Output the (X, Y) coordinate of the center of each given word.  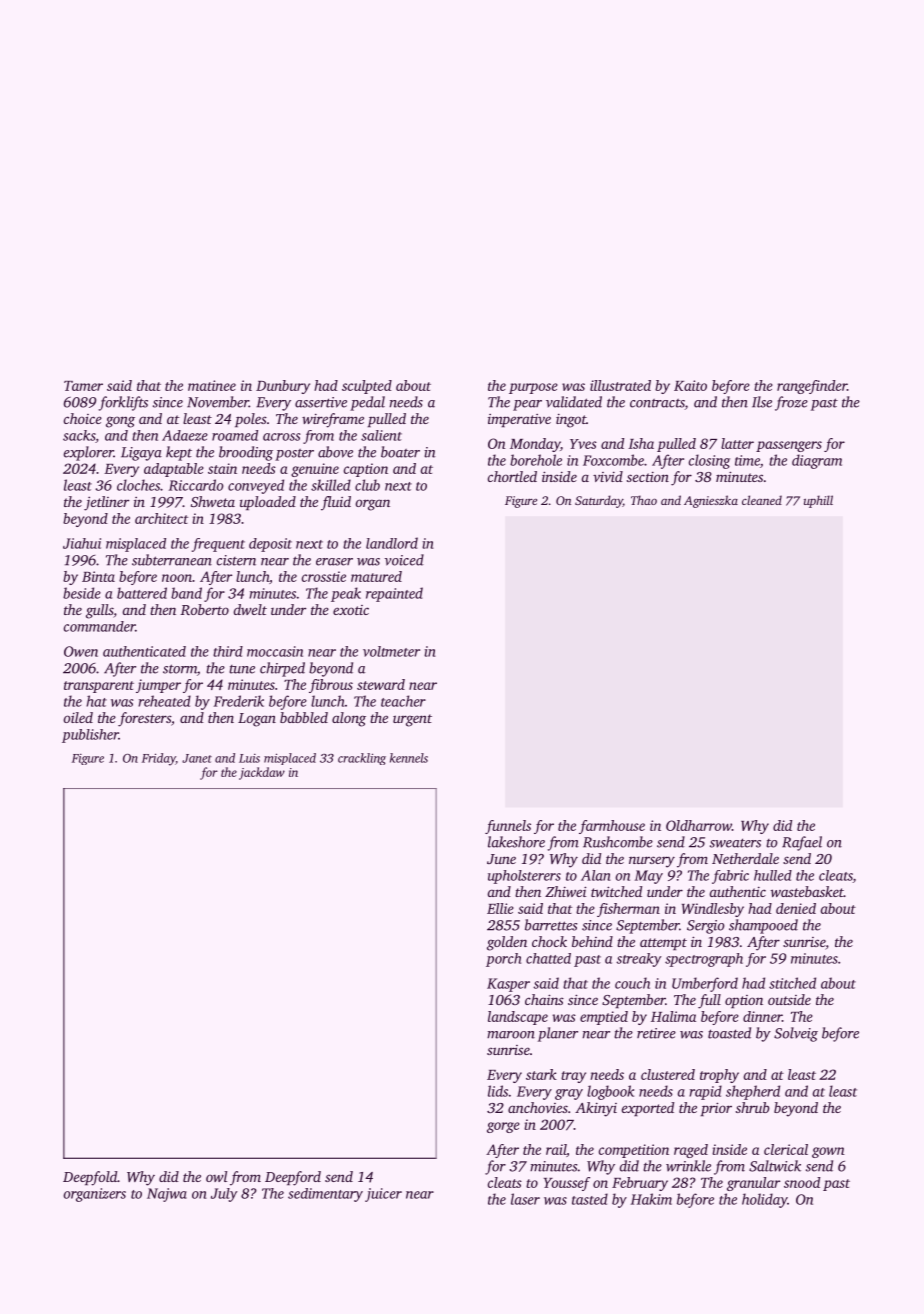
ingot (571, 420)
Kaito (690, 385)
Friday (159, 759)
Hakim (651, 1199)
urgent (412, 720)
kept (179, 453)
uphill (818, 501)
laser (525, 1199)
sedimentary (325, 1195)
